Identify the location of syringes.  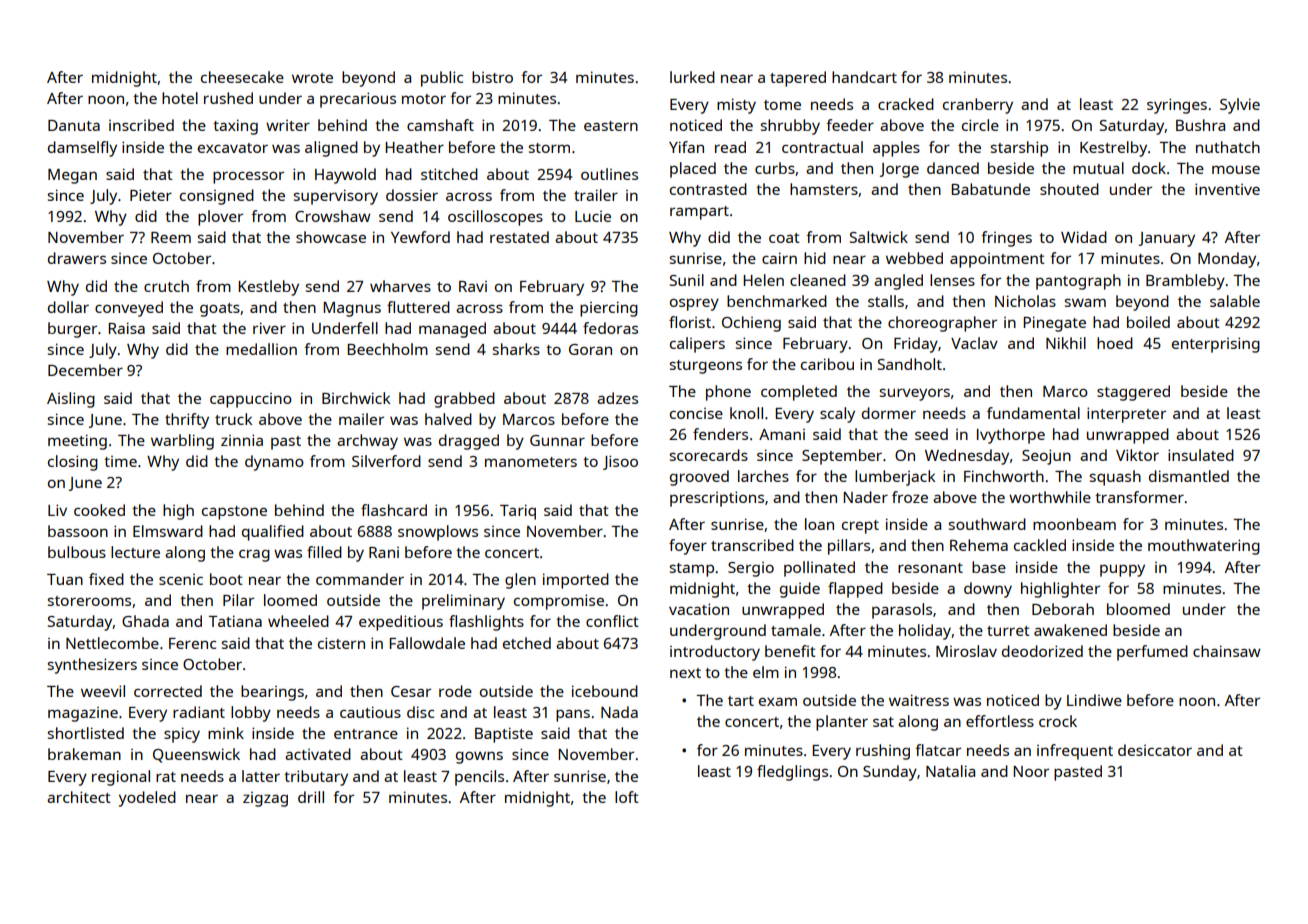
(1177, 106).
